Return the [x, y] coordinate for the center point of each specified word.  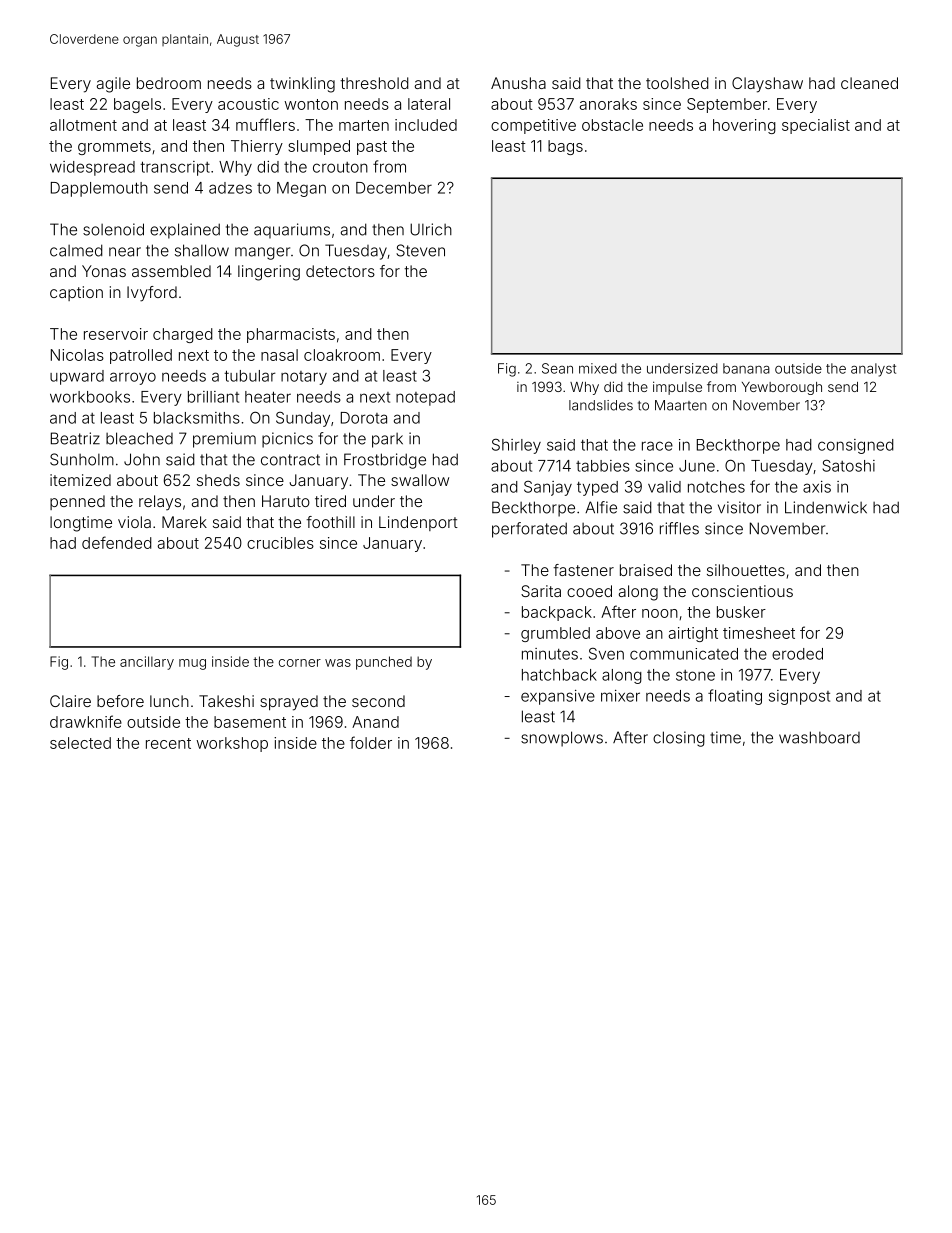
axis [817, 487]
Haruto [286, 501]
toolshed [677, 83]
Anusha [518, 83]
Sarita [541, 591]
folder [371, 742]
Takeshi [226, 701]
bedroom [169, 83]
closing [679, 739]
